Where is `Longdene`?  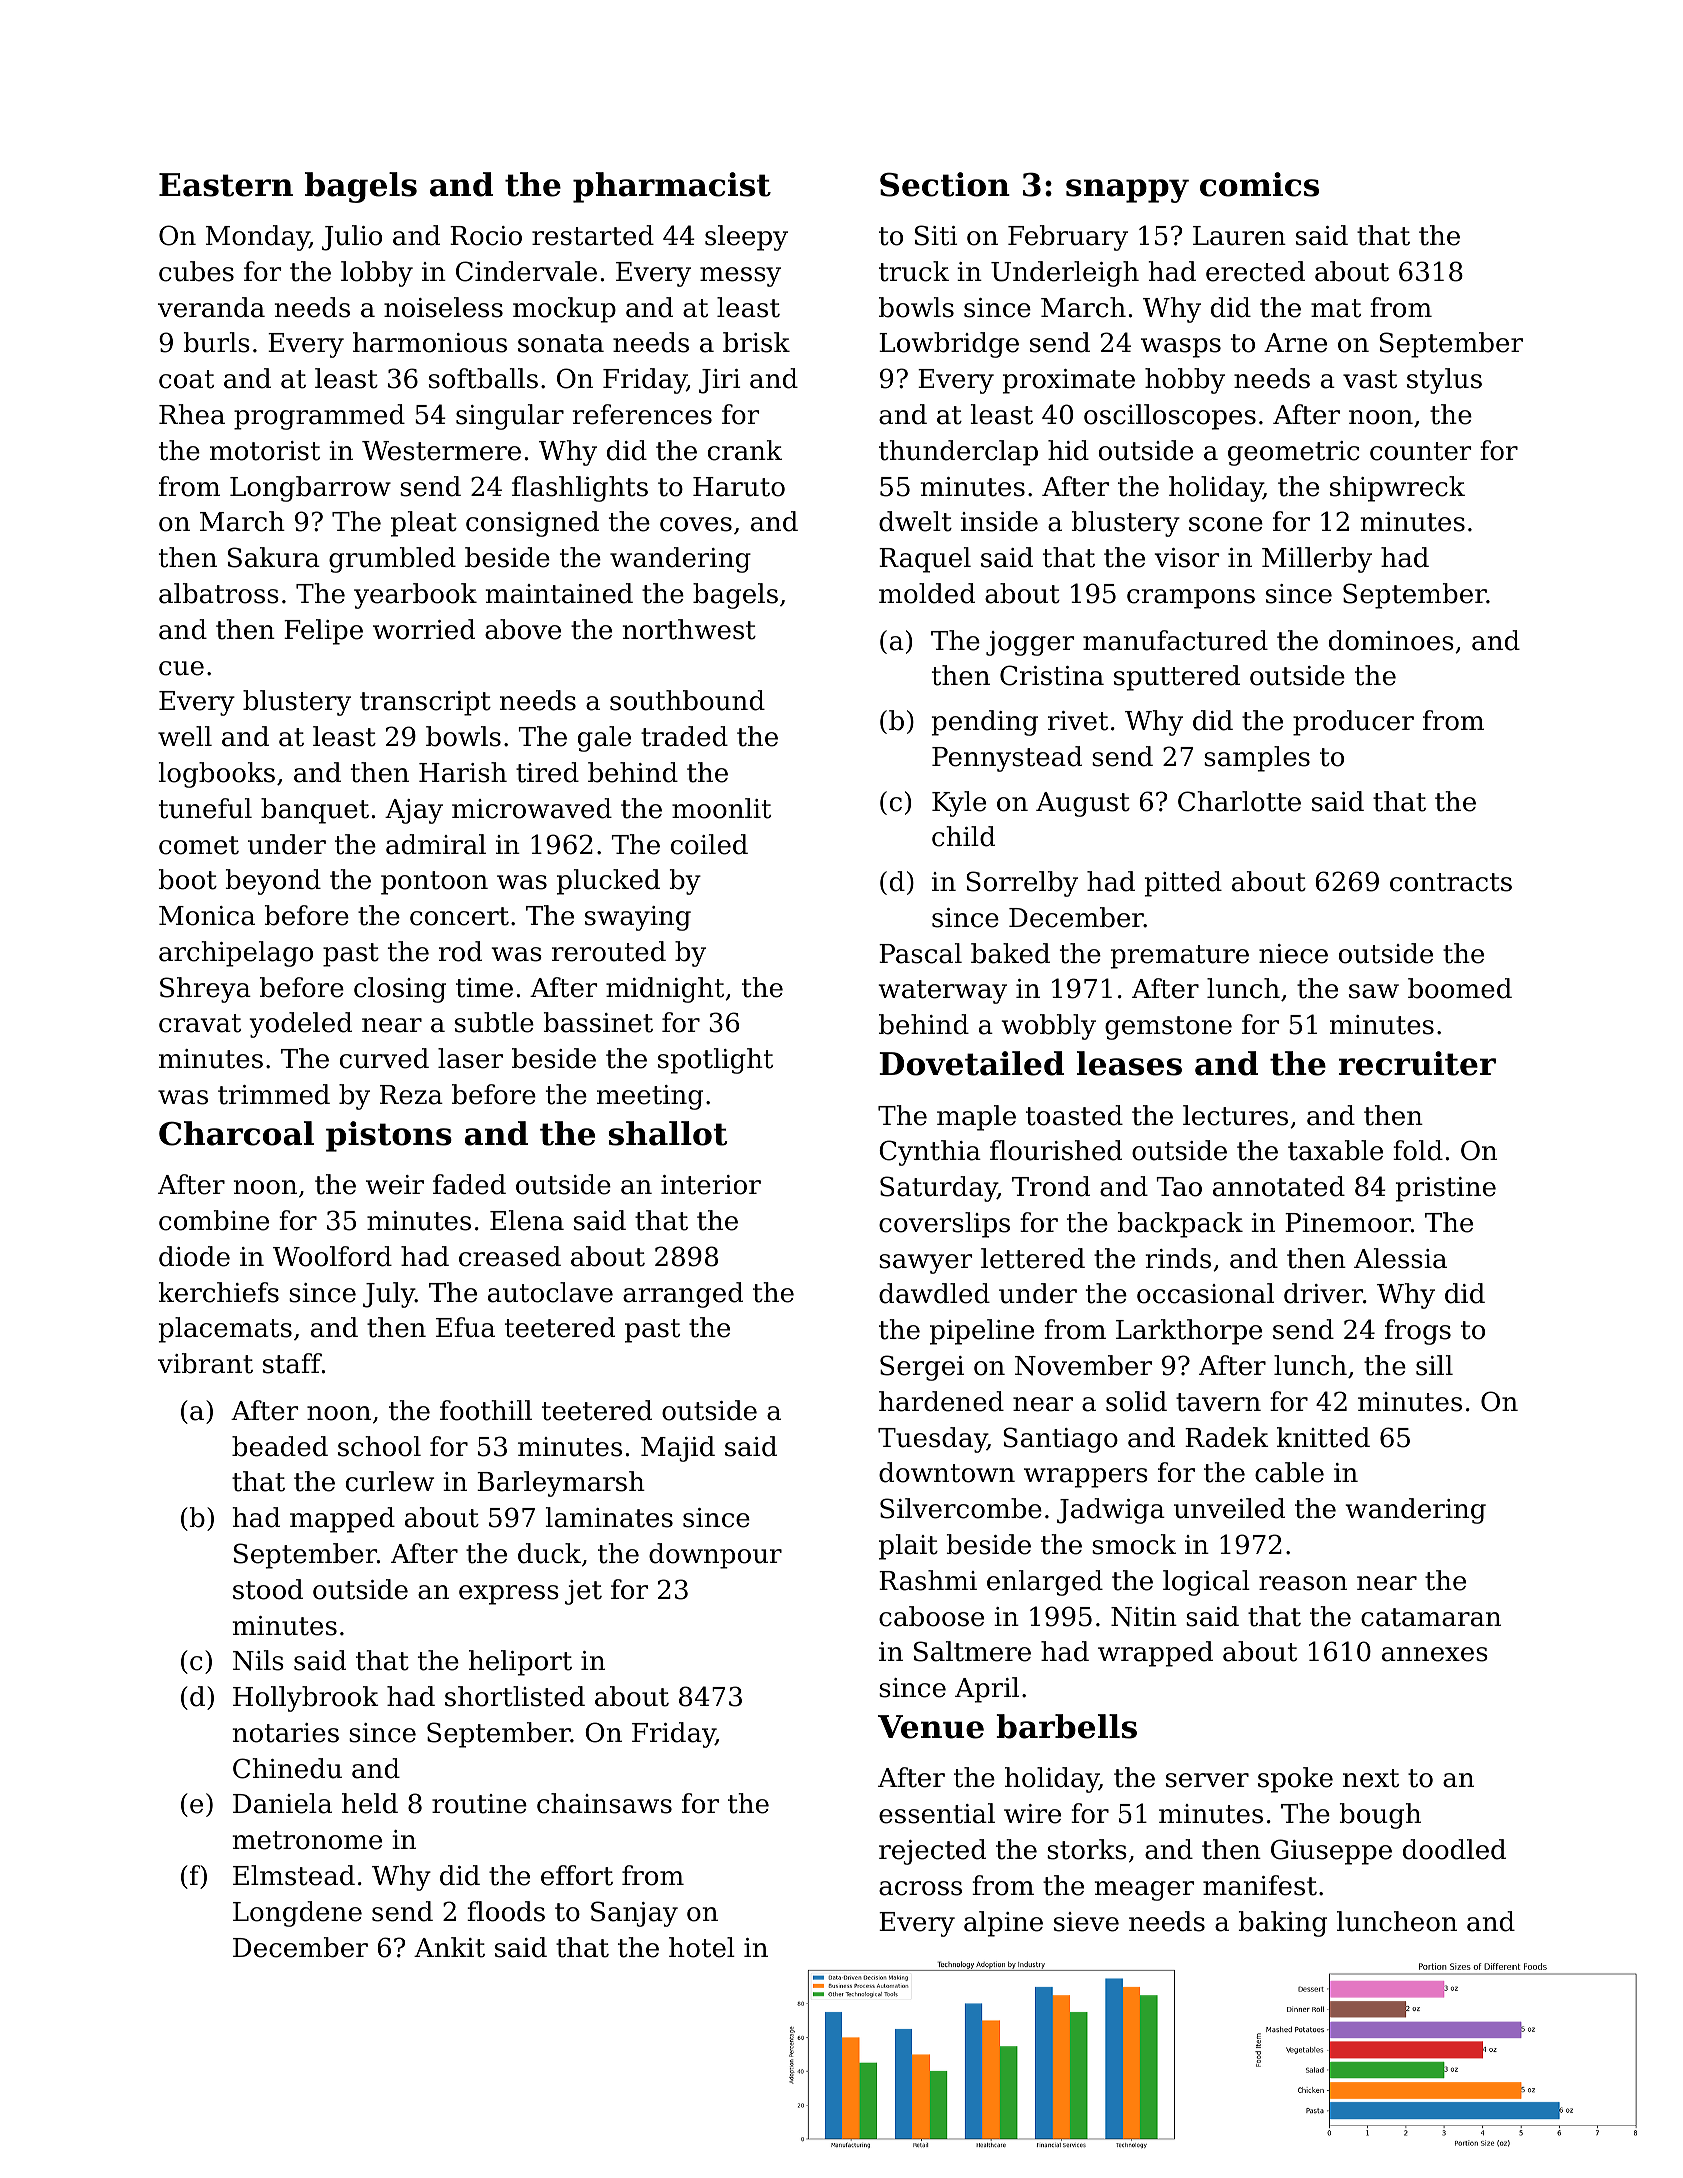
Longdene is located at coordinates (297, 1914).
